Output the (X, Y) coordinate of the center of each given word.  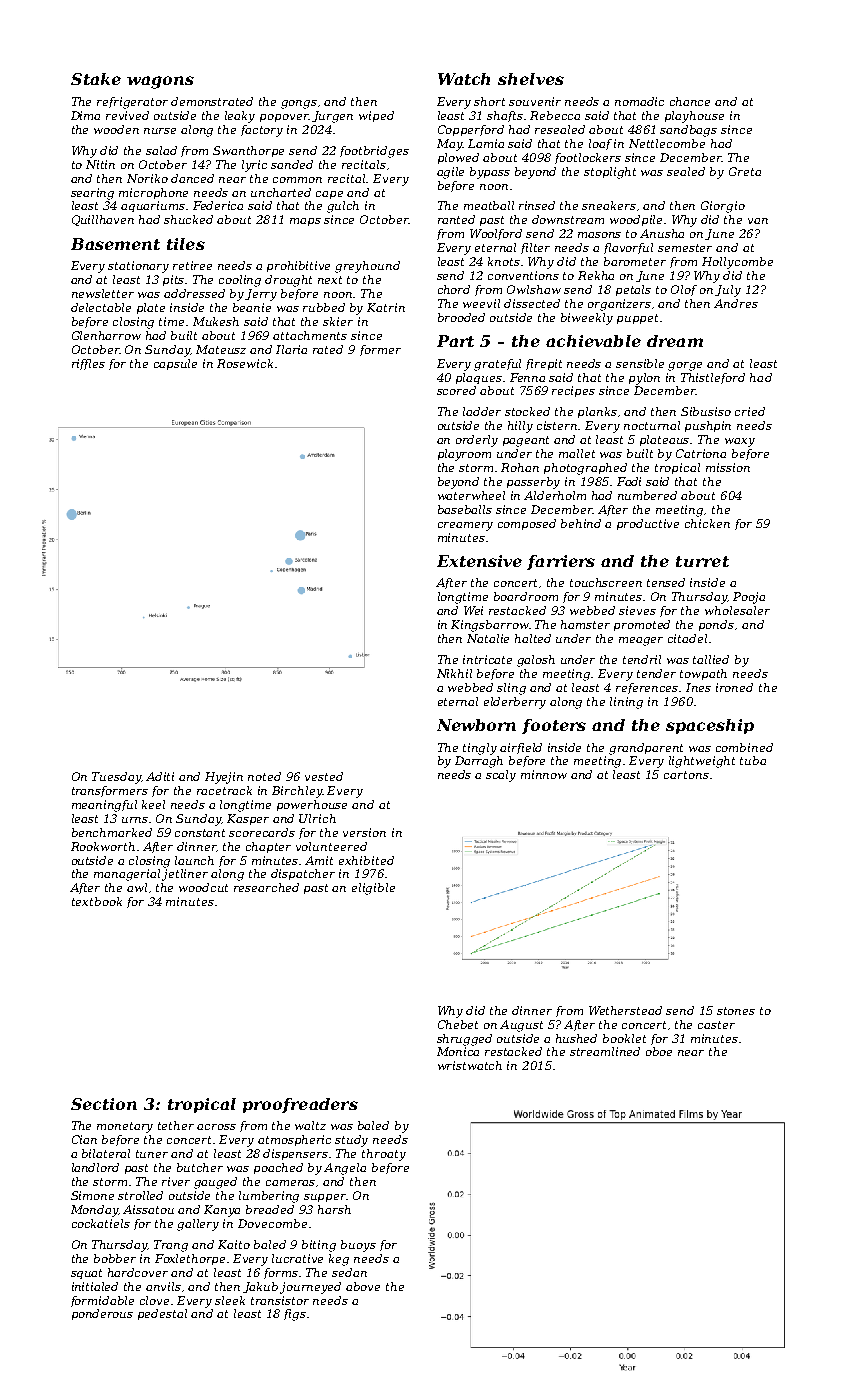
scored (456, 390)
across (216, 1127)
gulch (343, 207)
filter (535, 248)
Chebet (458, 1024)
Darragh (479, 762)
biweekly (587, 319)
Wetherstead (625, 1010)
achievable (593, 341)
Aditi (160, 776)
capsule (175, 364)
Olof (684, 290)
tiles (186, 244)
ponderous (102, 1314)
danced (192, 178)
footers (554, 726)
